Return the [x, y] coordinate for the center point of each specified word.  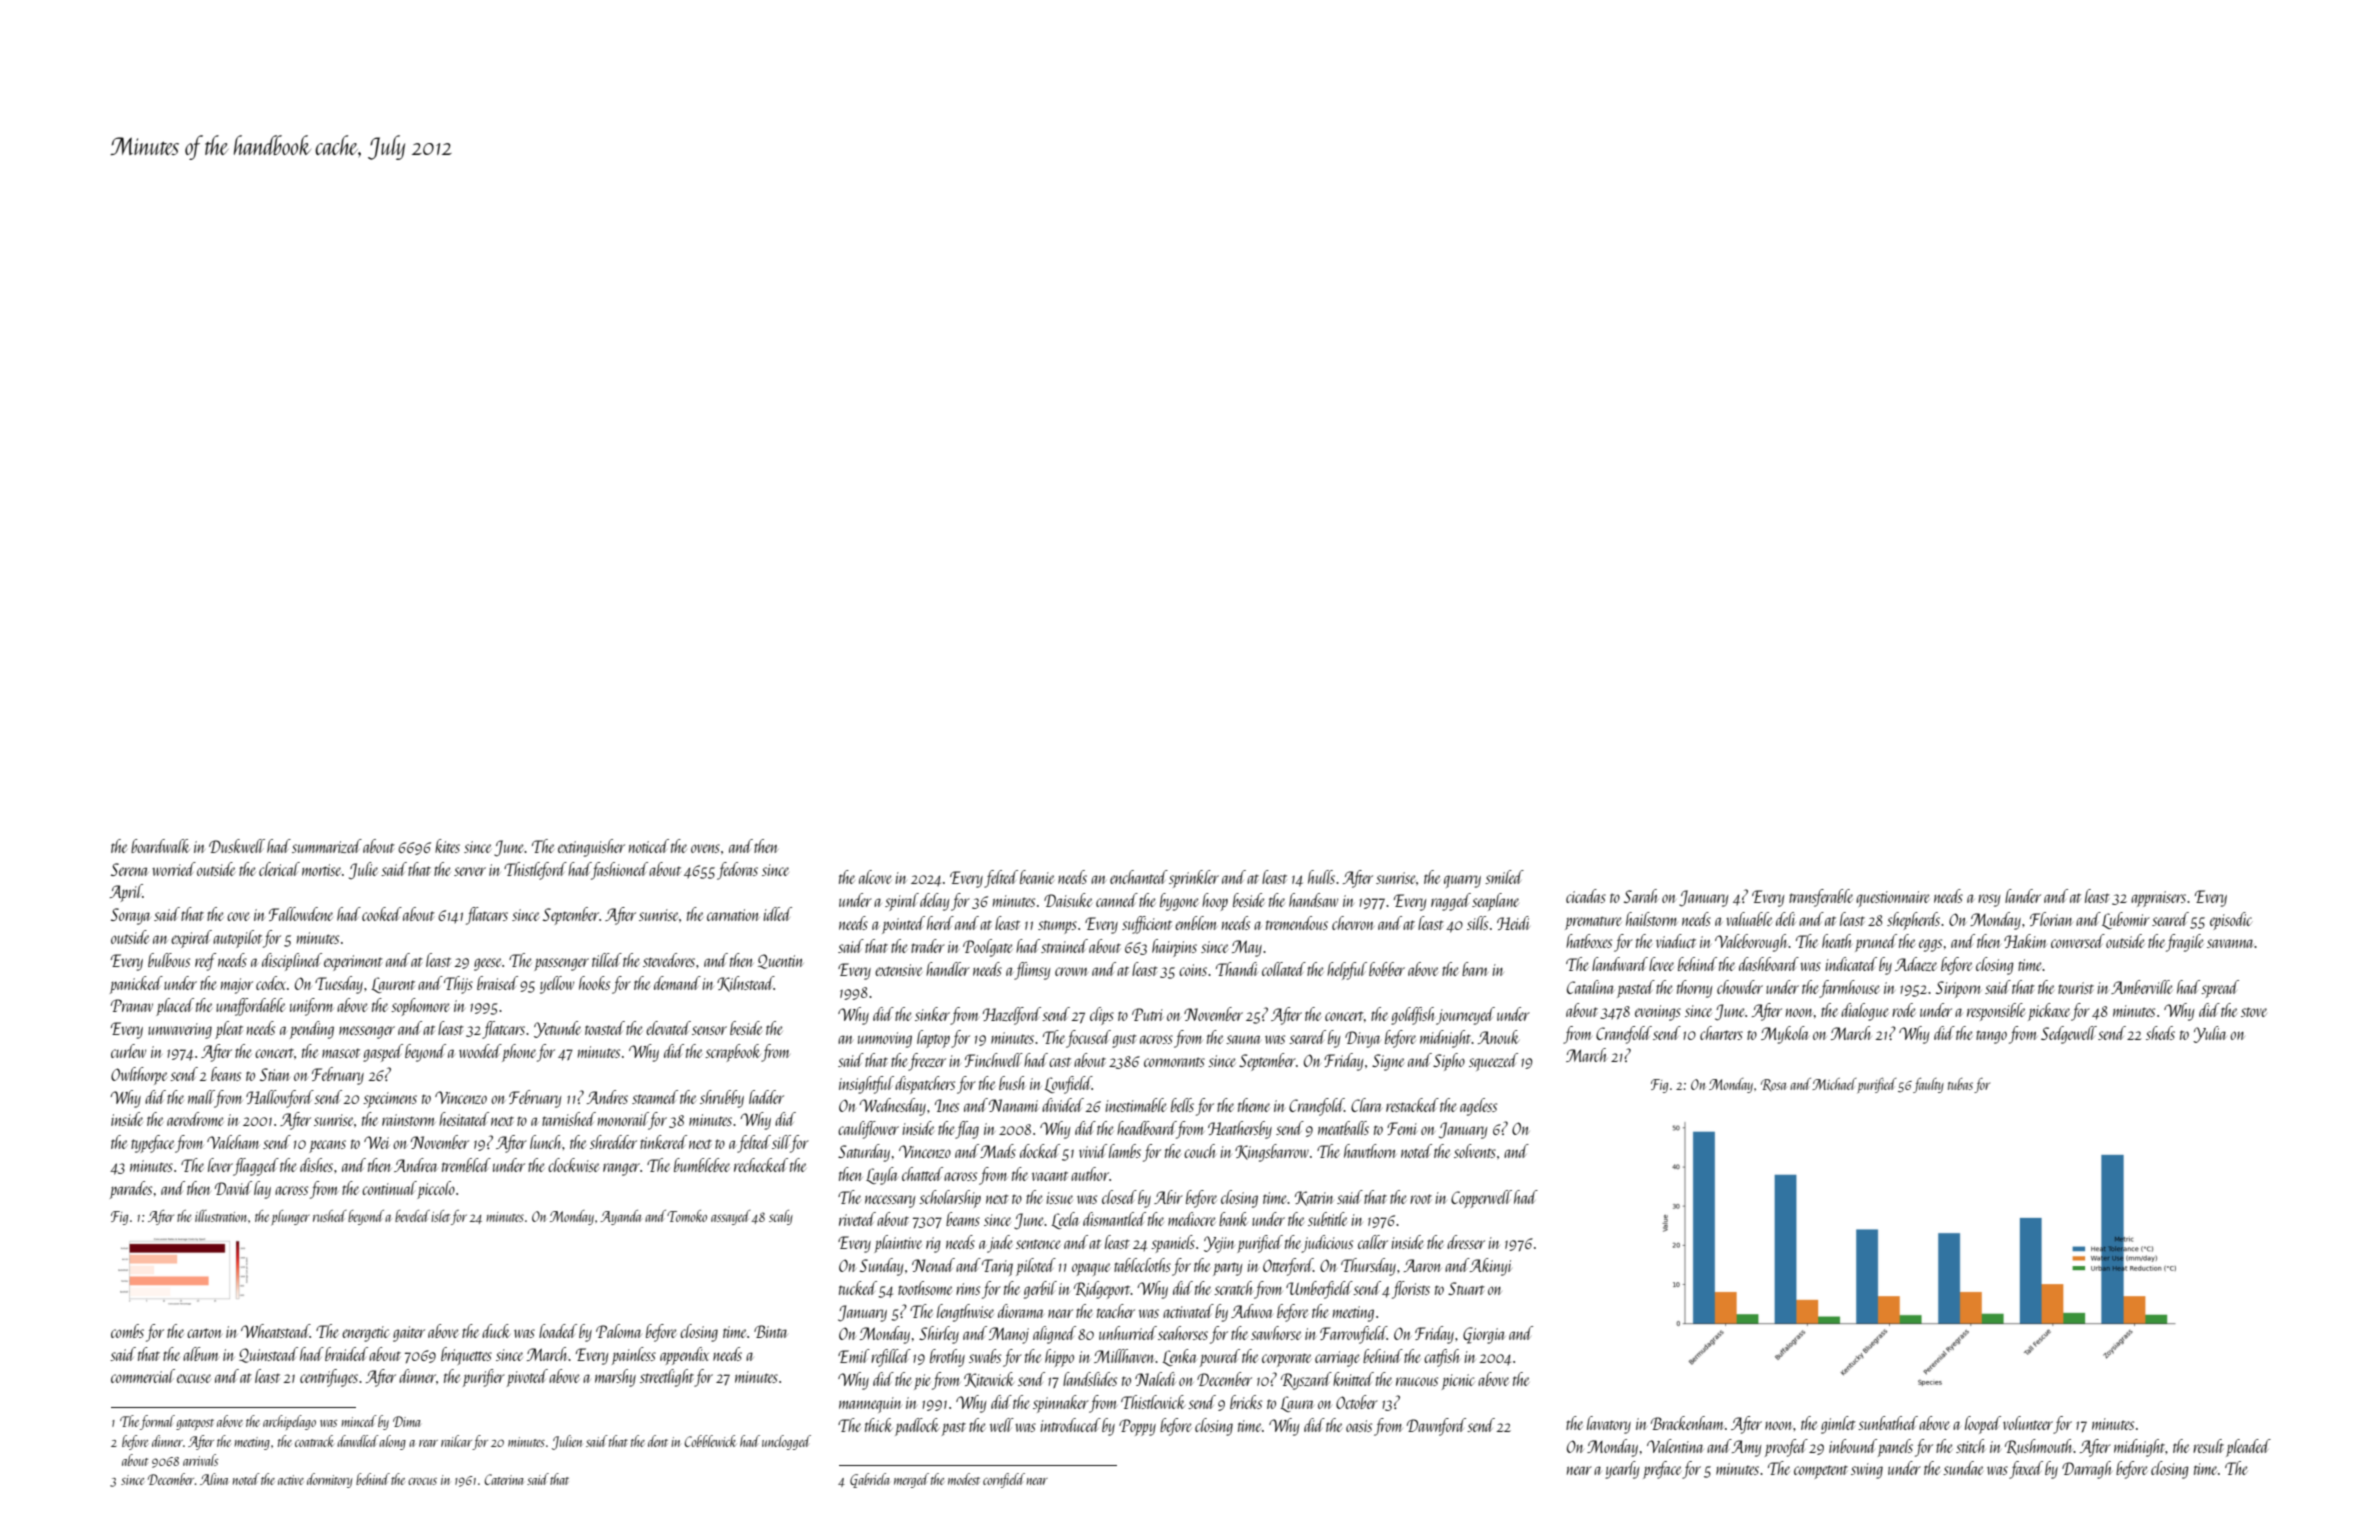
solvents [1475, 1151]
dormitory [330, 1480]
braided [346, 1354]
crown [1071, 971]
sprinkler [1194, 879]
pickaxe [2049, 1012]
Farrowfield [1353, 1335]
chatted [922, 1174]
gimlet [1838, 1425]
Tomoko [687, 1216]
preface [1662, 1470]
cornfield [1004, 1480]
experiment [353, 963]
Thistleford [535, 871]
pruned [1876, 943]
